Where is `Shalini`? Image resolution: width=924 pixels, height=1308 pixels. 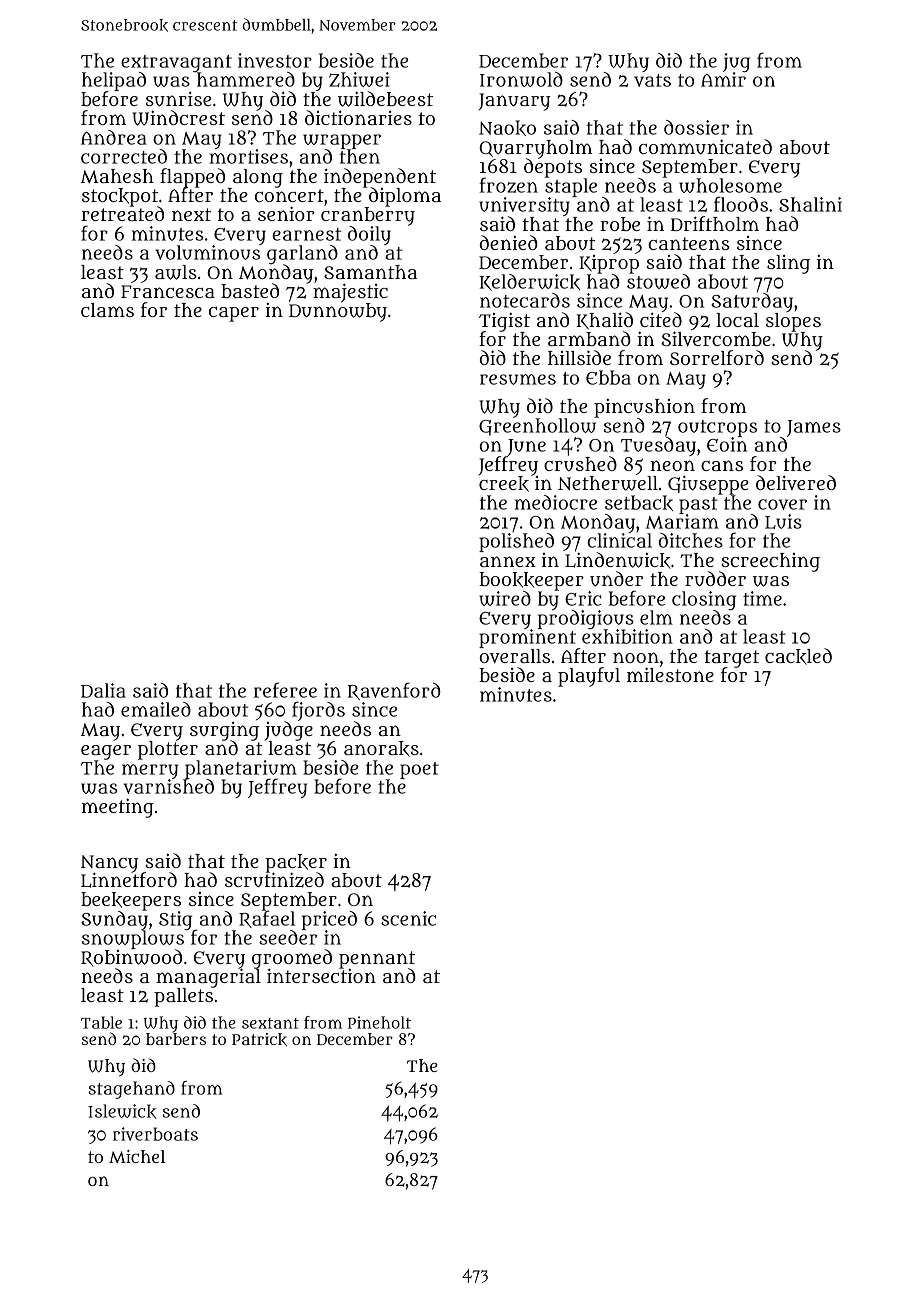 Shalini is located at coordinates (810, 204).
